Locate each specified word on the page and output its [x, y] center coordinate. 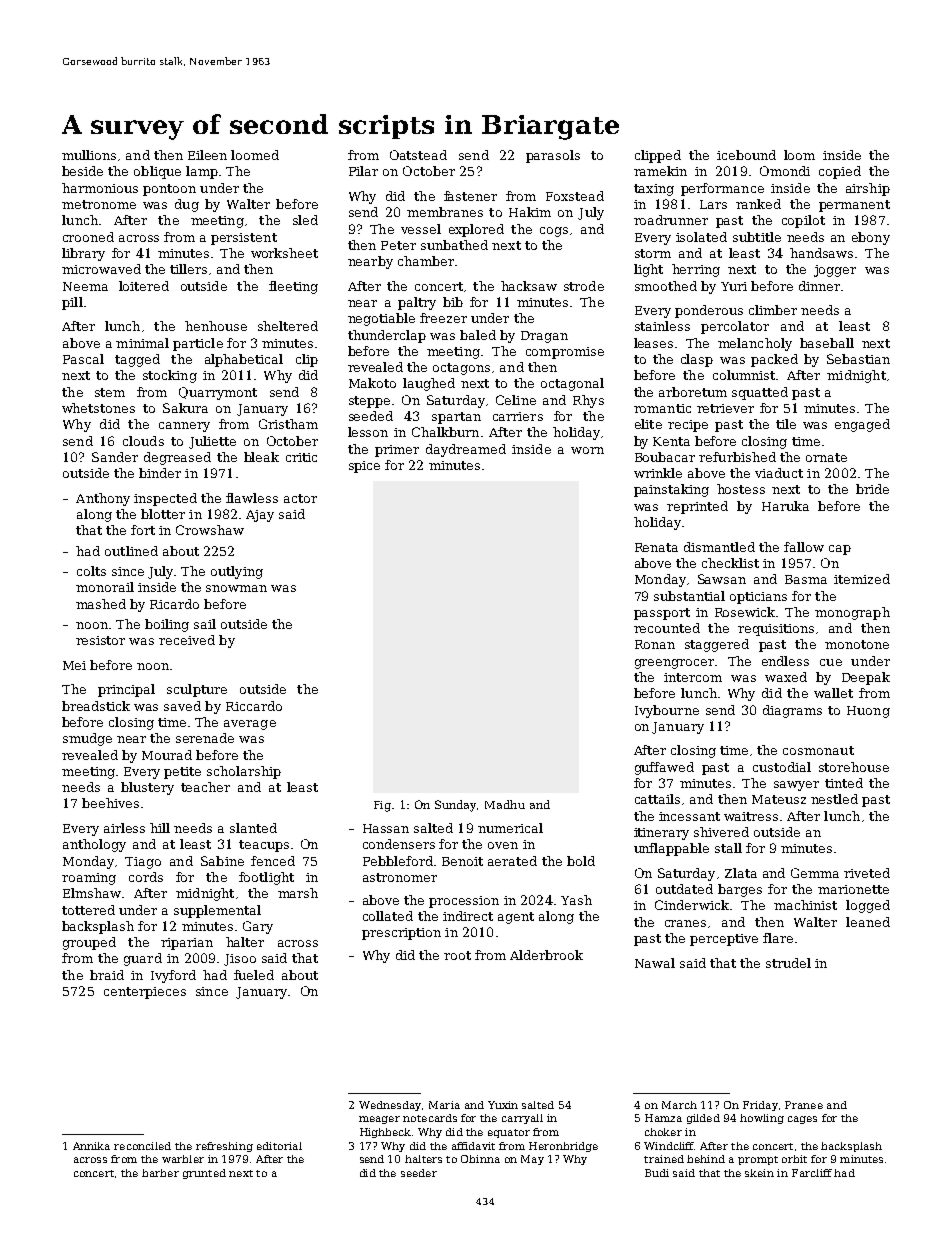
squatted [760, 393]
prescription [401, 934]
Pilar [363, 171]
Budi [657, 1173]
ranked [758, 204]
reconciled [142, 1146]
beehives [110, 803]
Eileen [207, 155]
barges [740, 890]
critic [301, 457]
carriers [518, 416]
